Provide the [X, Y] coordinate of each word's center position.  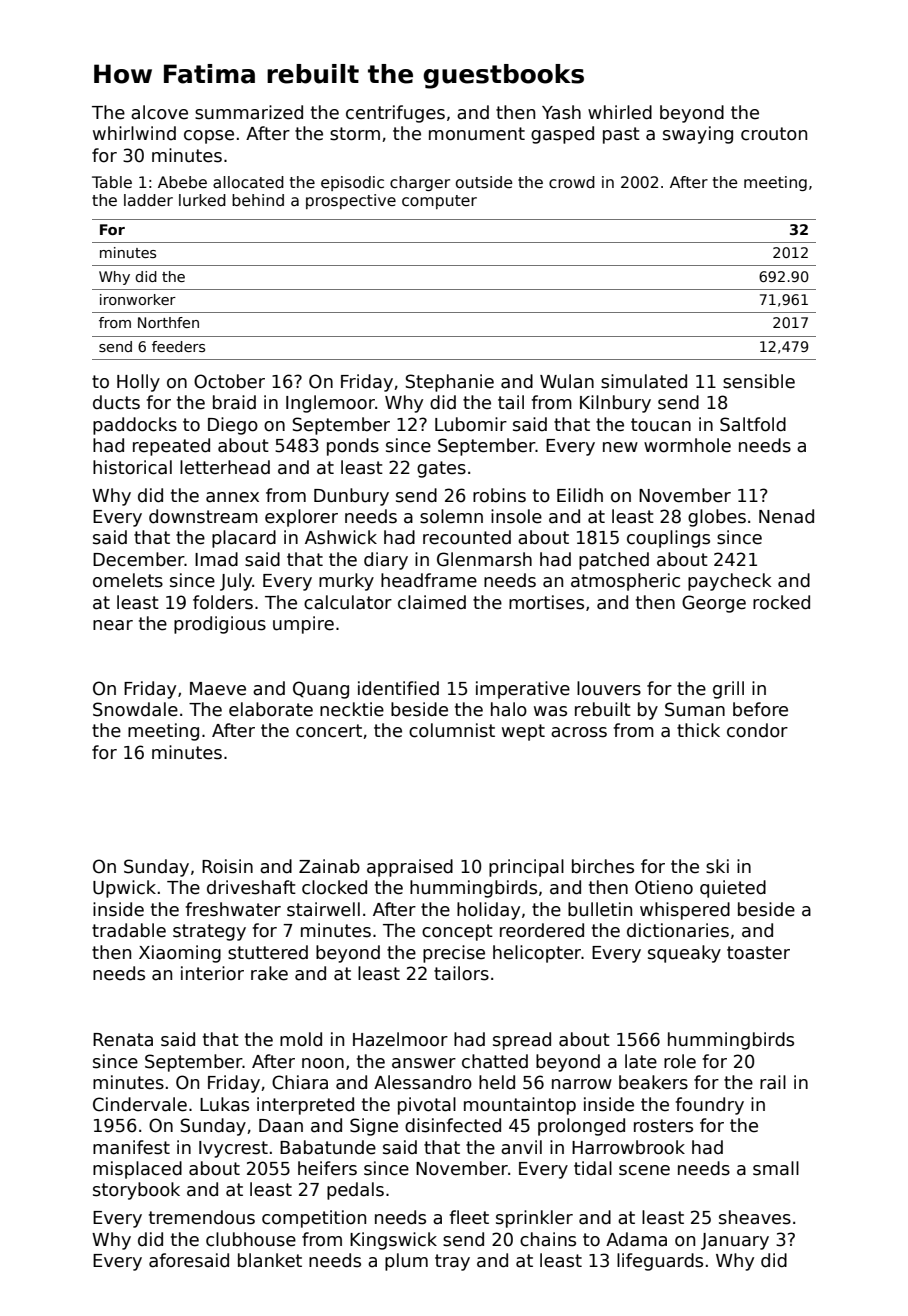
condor [757, 730]
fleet [469, 1217]
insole [516, 516]
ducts [116, 402]
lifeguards [660, 1262]
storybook [136, 1191]
